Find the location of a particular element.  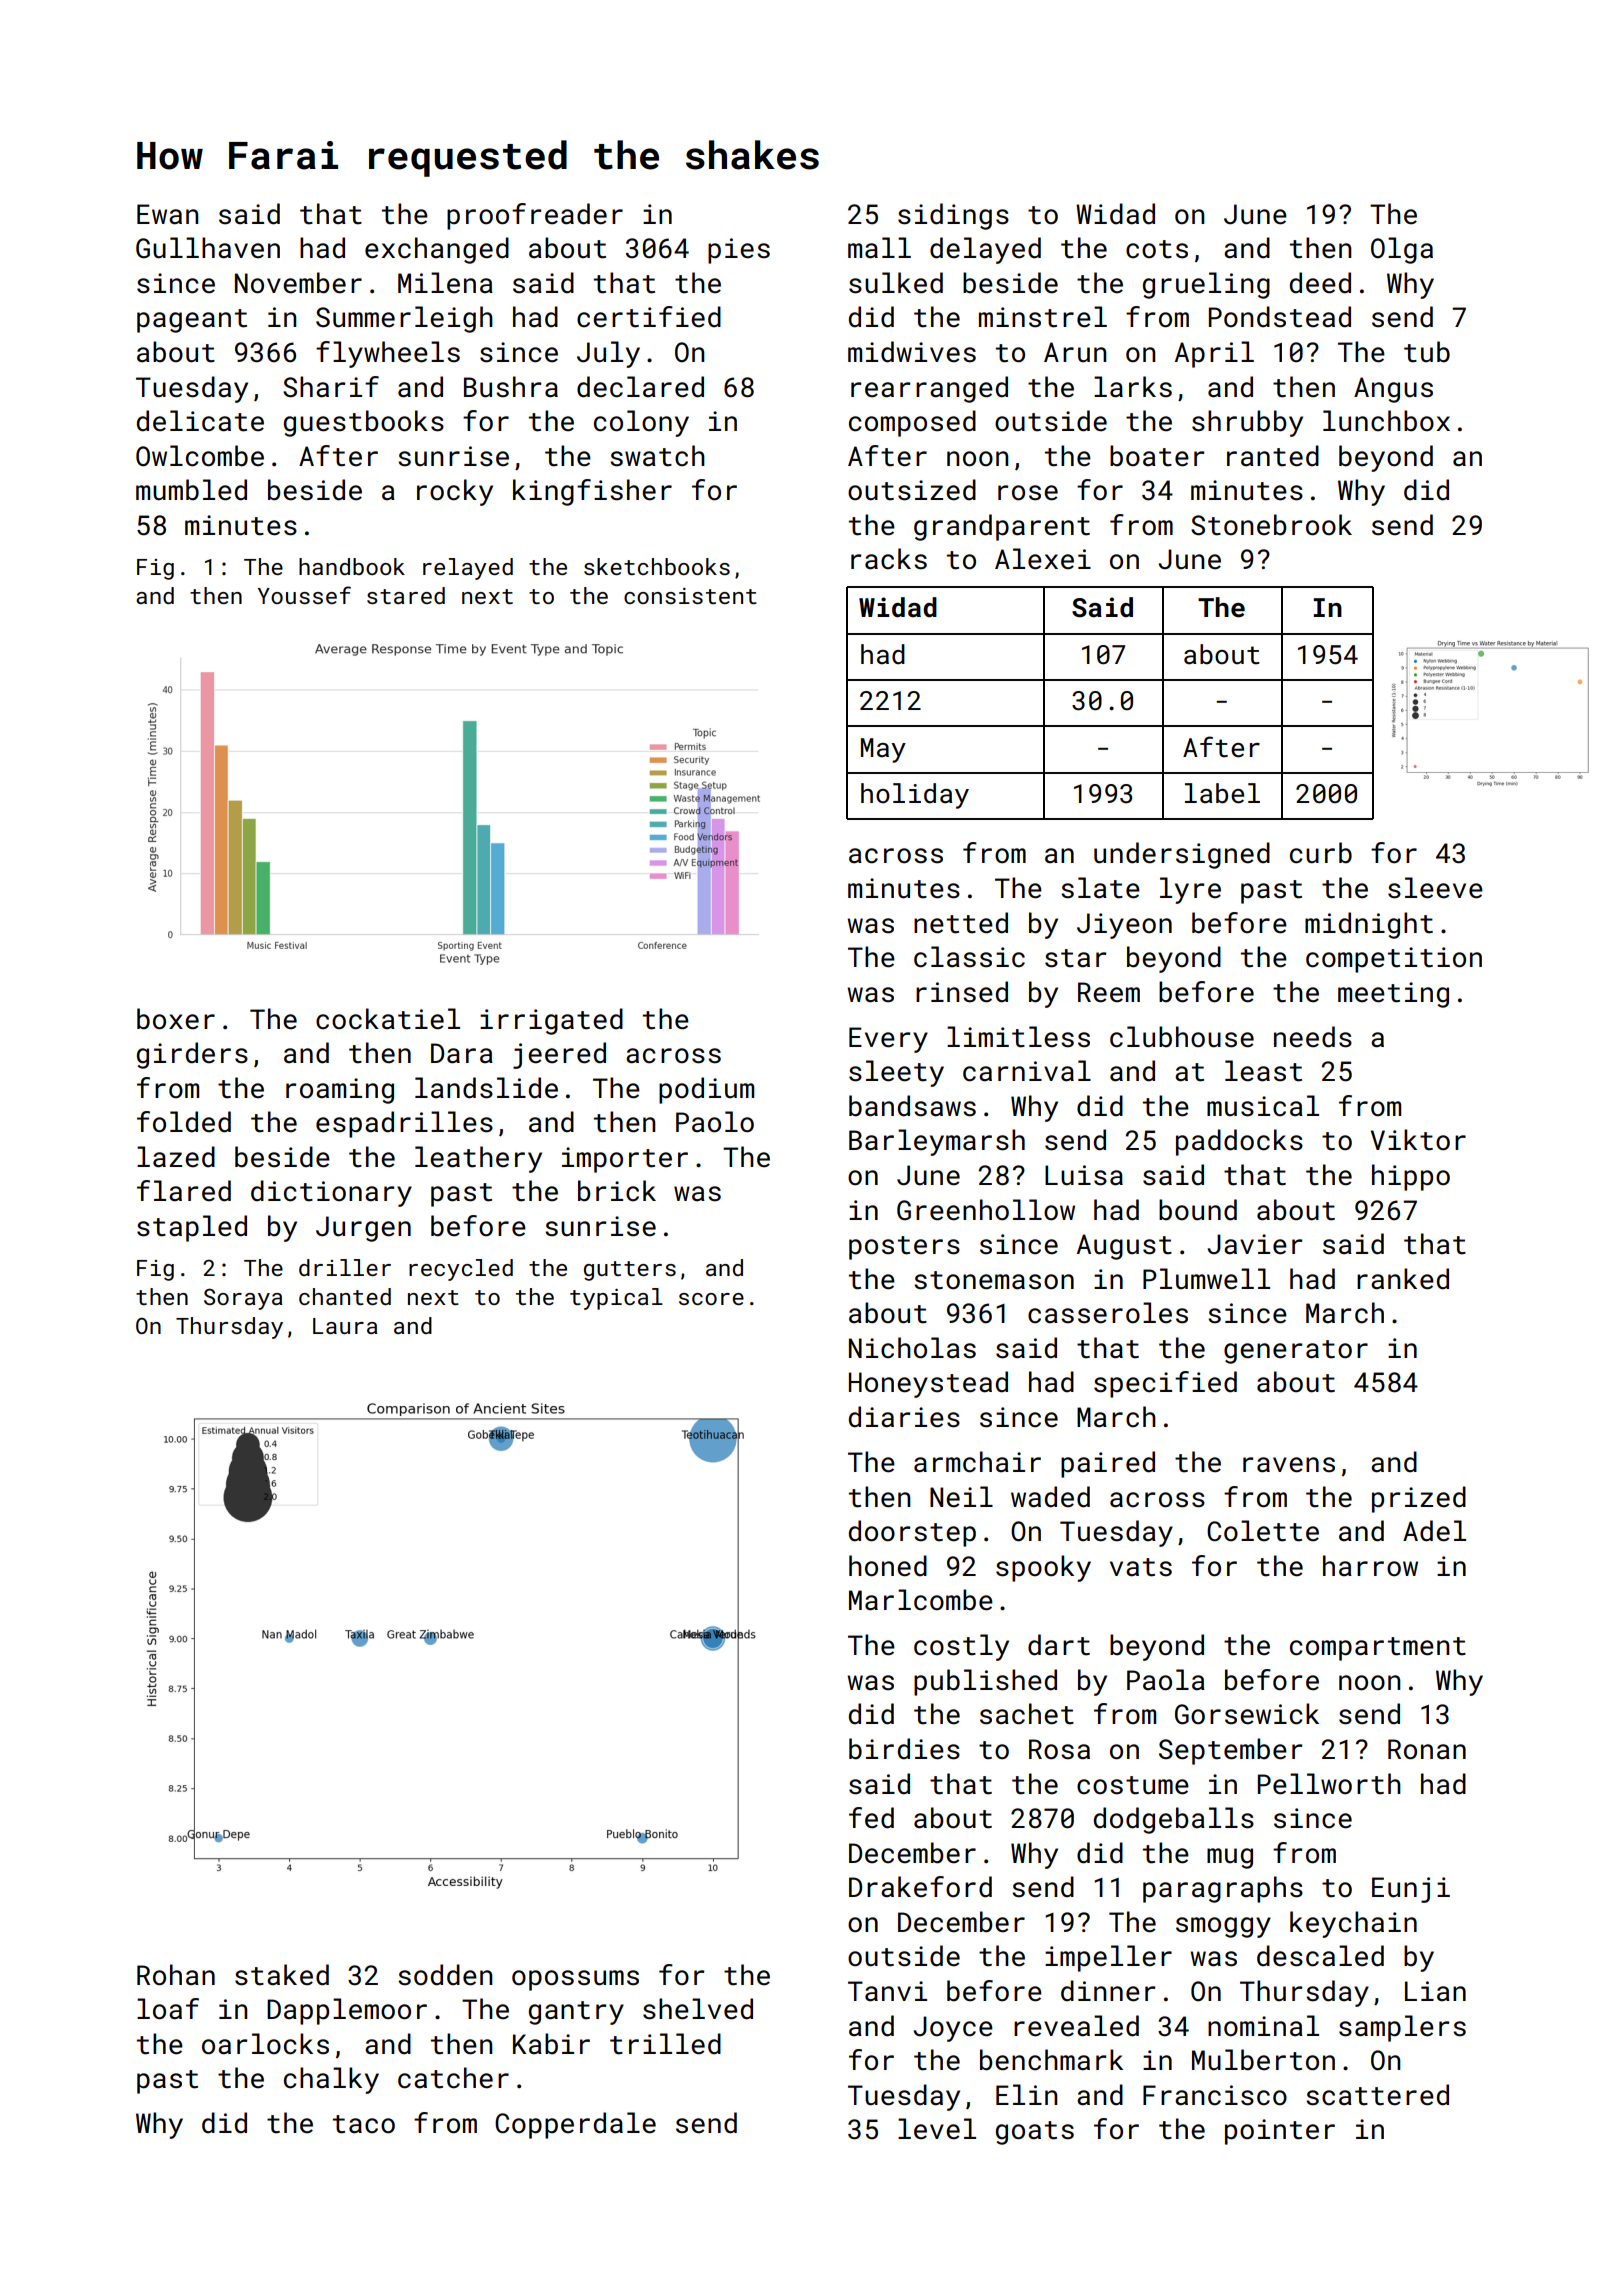

sleeve is located at coordinates (1435, 888).
